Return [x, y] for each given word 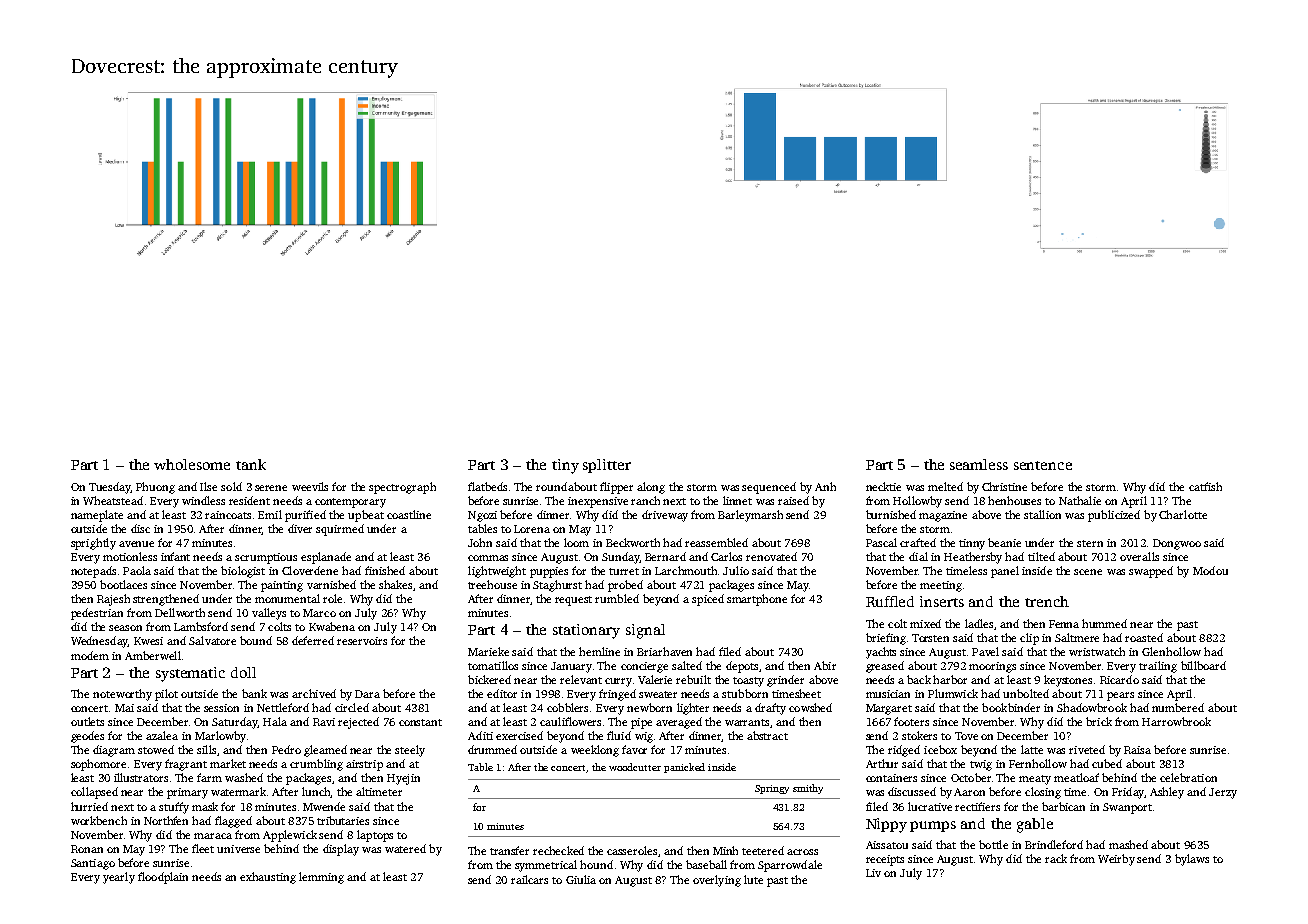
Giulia [581, 879]
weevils [310, 486]
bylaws [1192, 860]
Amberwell [153, 655]
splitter [607, 466]
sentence [1043, 465]
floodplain [163, 878]
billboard [1203, 665]
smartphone [757, 600]
